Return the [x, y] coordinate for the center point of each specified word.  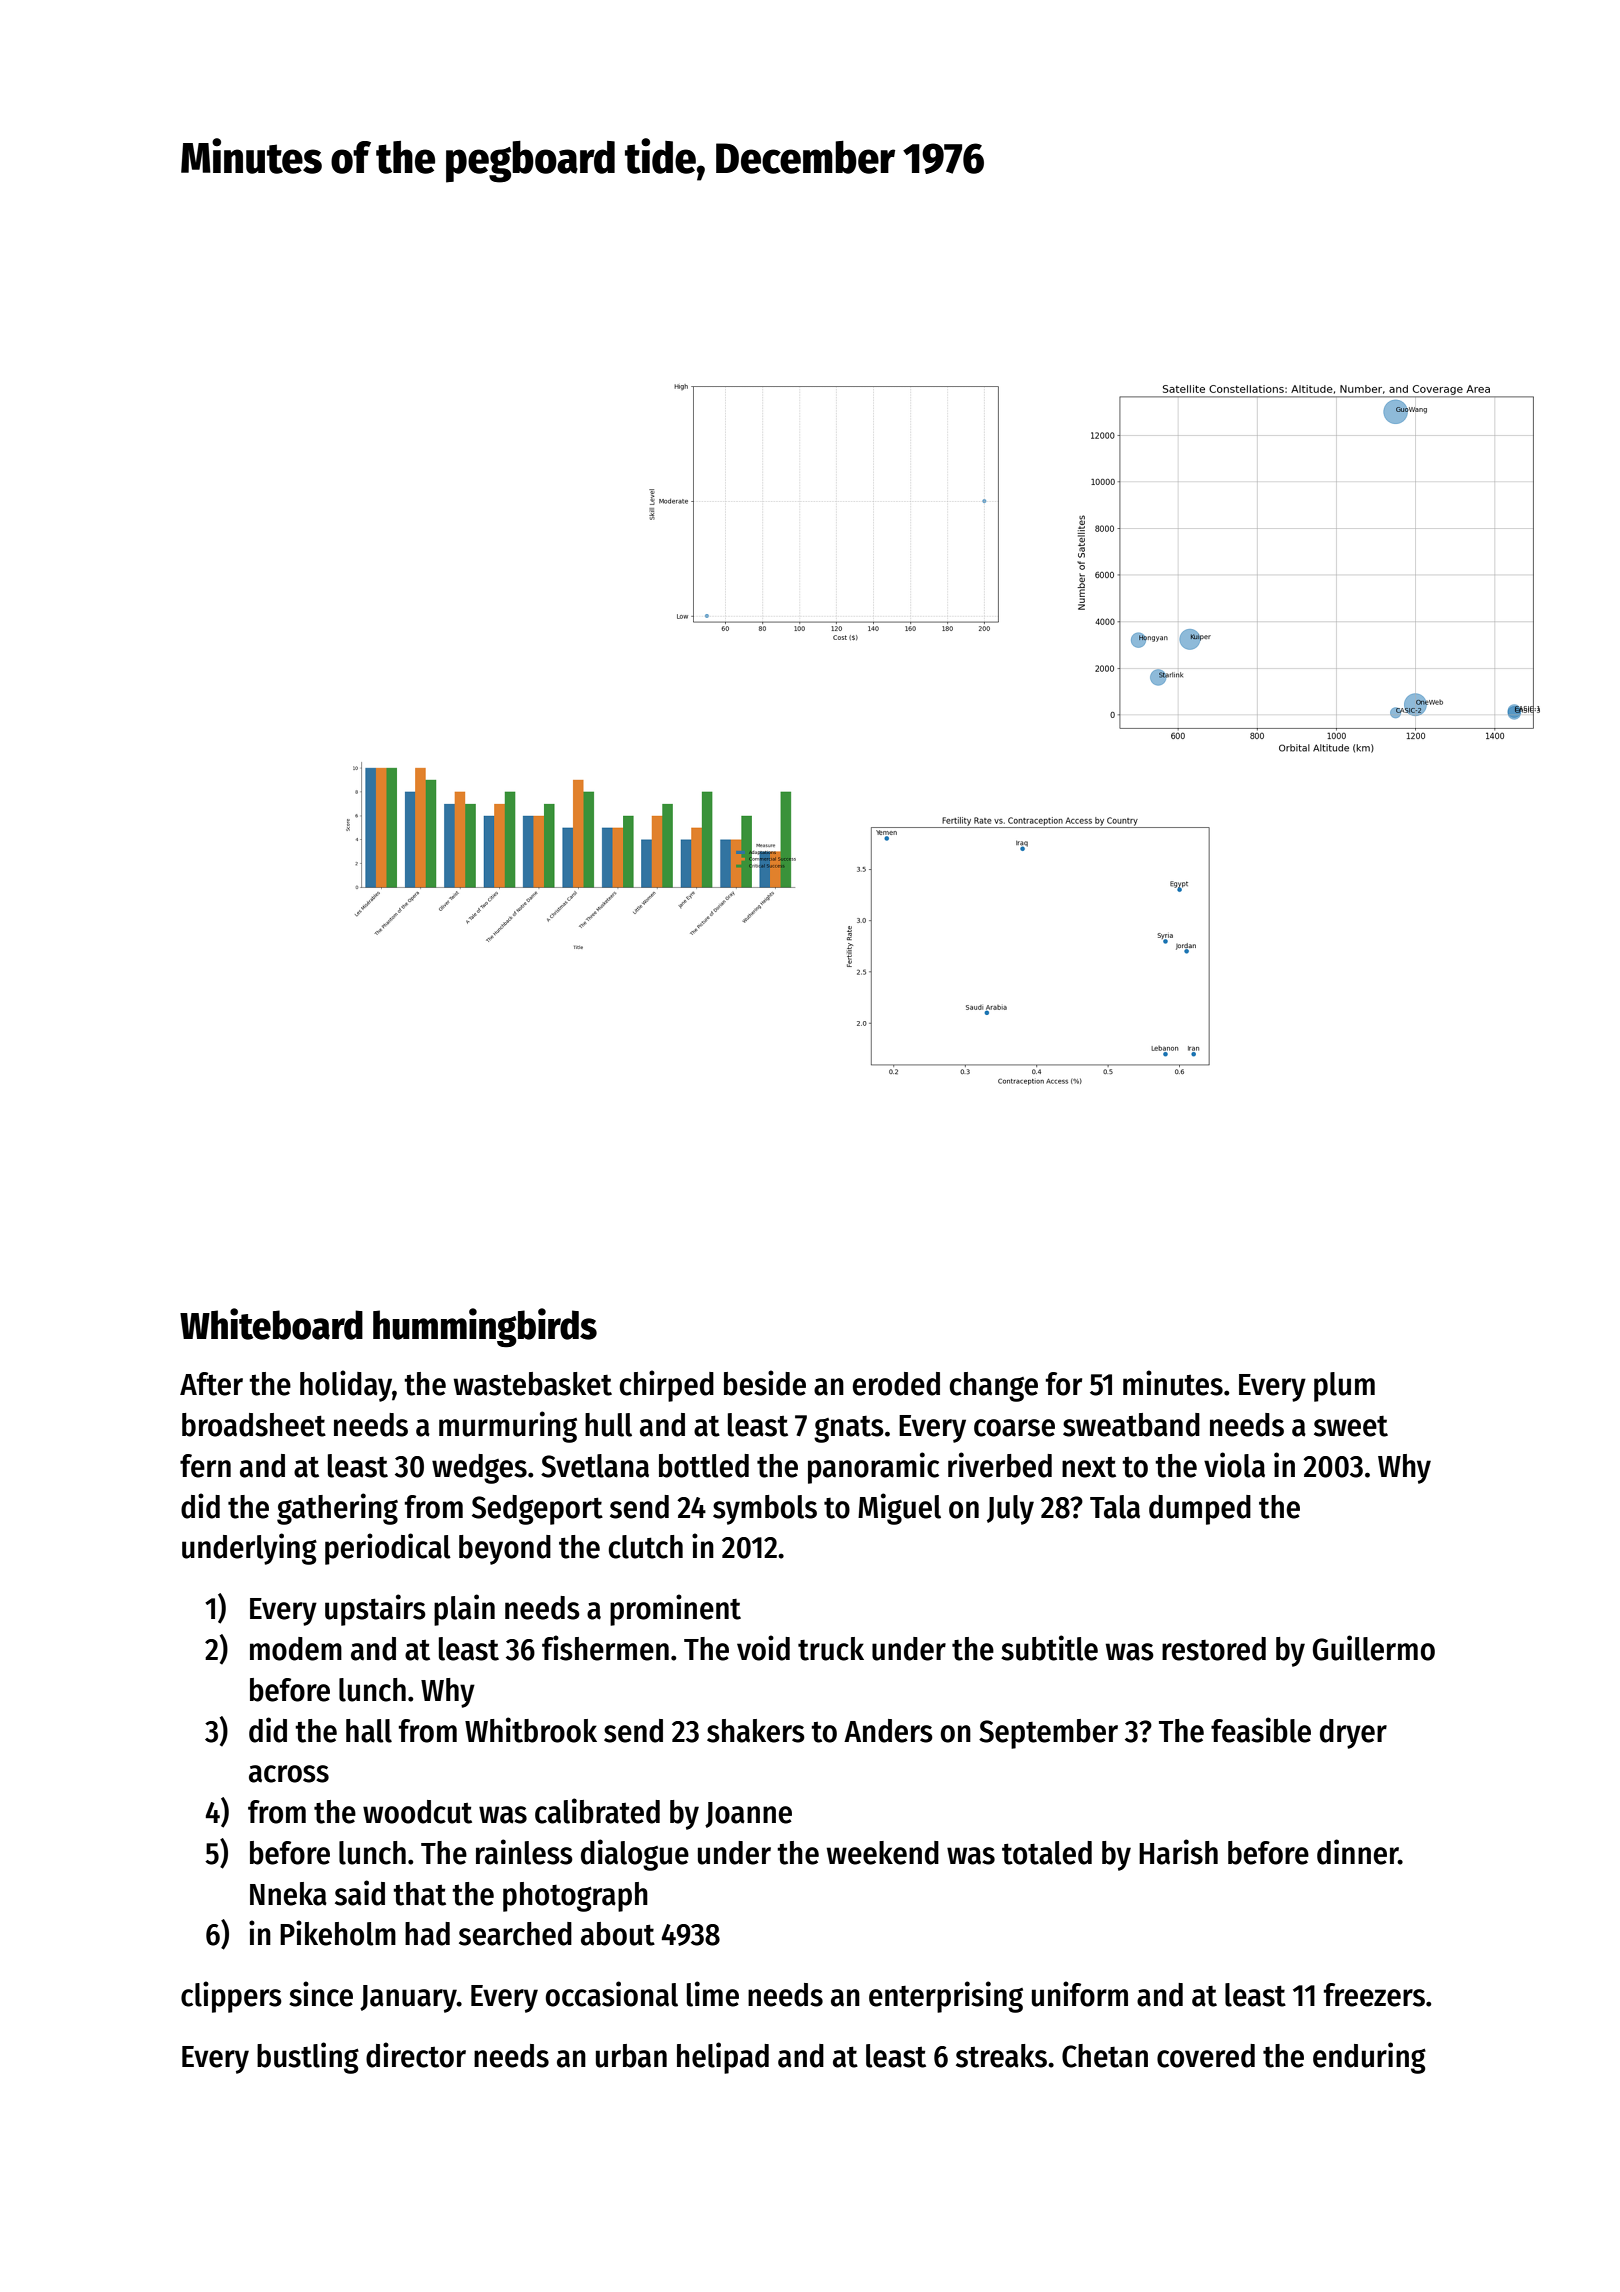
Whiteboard [271, 1324]
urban [631, 2056]
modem [296, 1649]
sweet [1351, 1426]
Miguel [899, 1509]
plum [1344, 1387]
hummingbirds [485, 1328]
